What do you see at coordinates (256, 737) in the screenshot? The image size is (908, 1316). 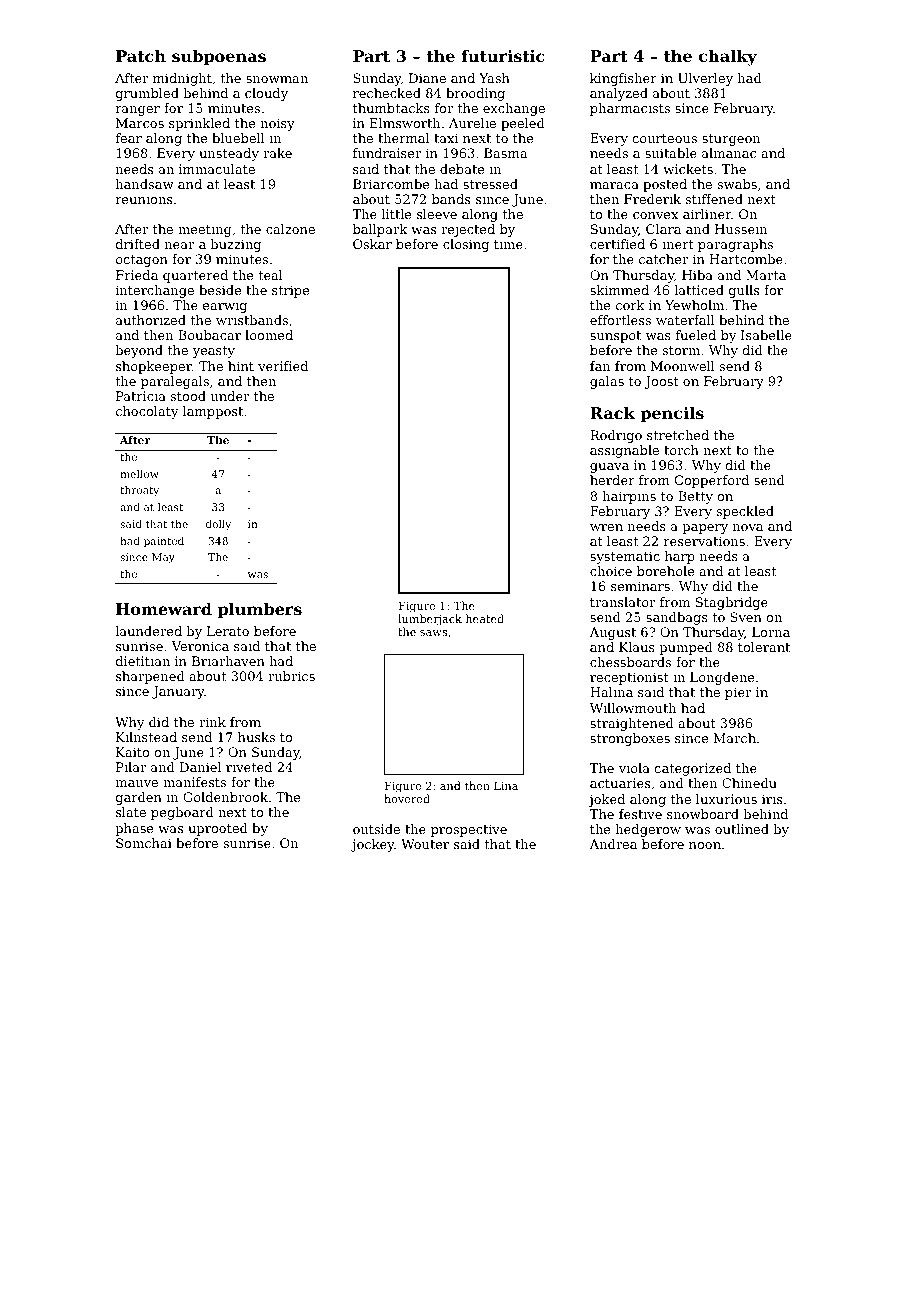 I see `husks` at bounding box center [256, 737].
